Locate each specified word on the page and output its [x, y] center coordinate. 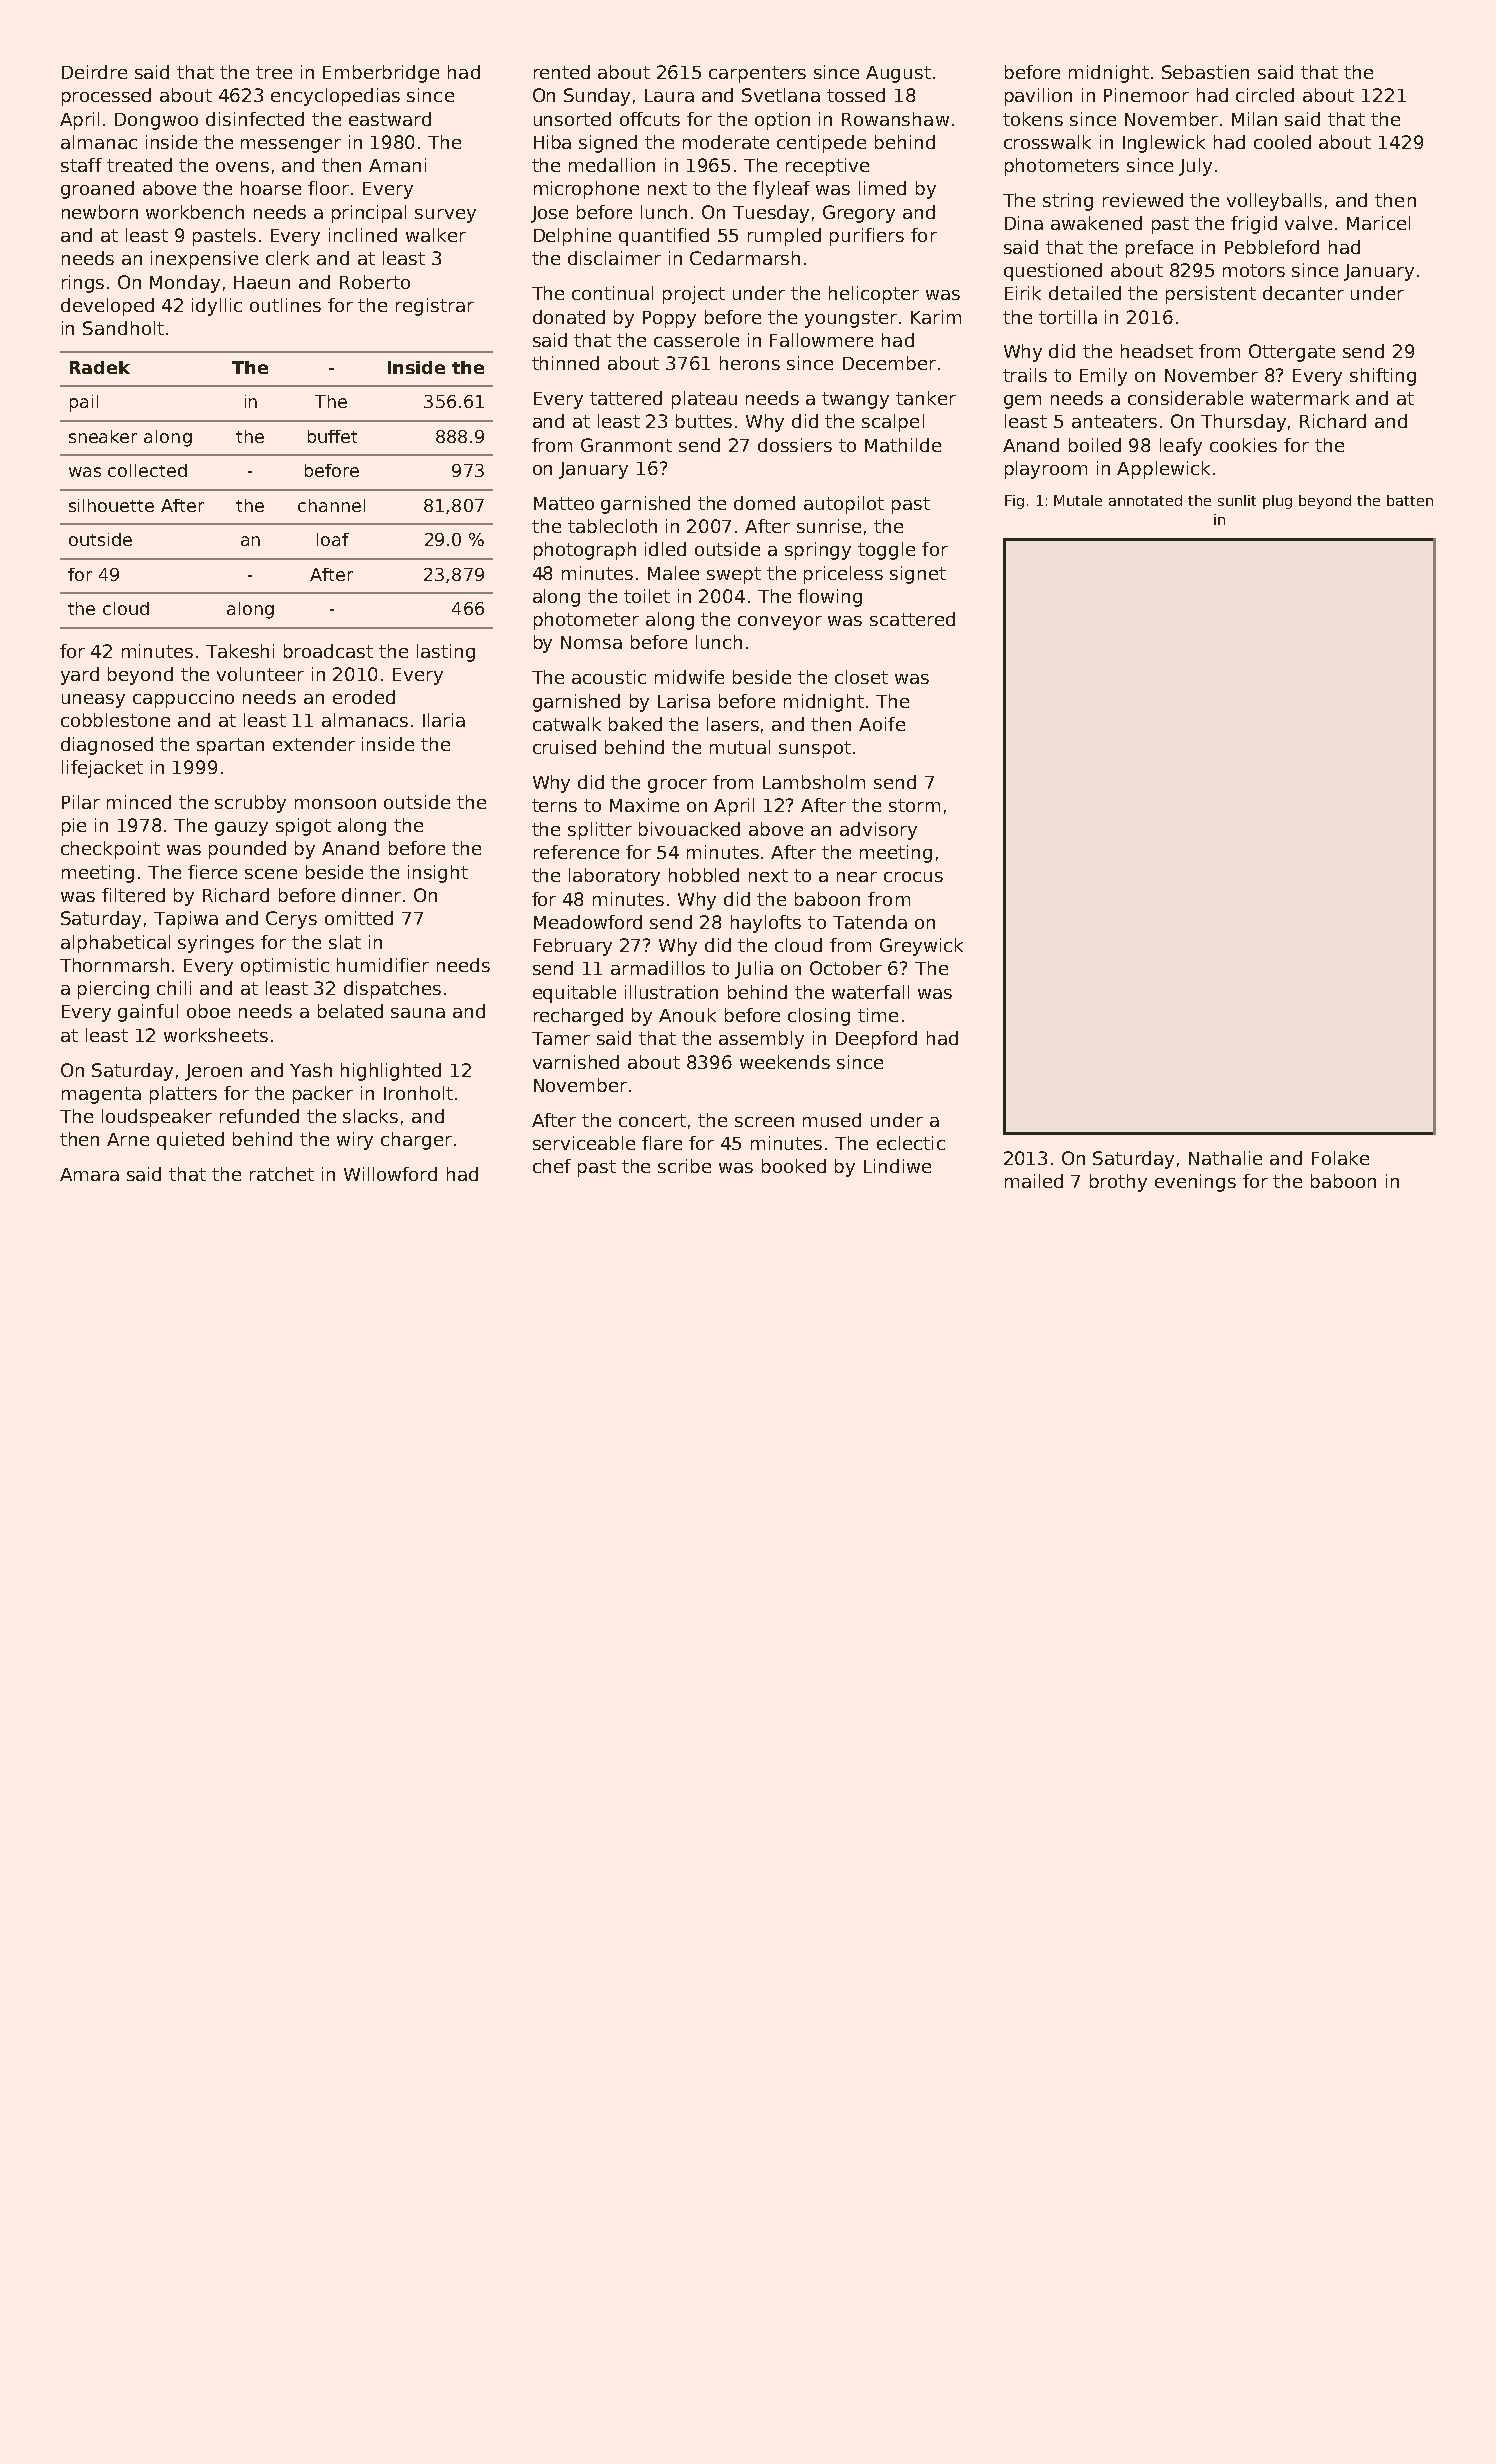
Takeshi [240, 651]
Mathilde [903, 445]
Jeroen [213, 1072]
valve [1308, 223]
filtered [133, 895]
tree [274, 72]
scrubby [250, 804]
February [573, 947]
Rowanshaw [895, 119]
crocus [913, 877]
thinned [565, 363]
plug [1277, 502]
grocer [677, 786]
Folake [1340, 1158]
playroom [1046, 470]
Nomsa [591, 642]
